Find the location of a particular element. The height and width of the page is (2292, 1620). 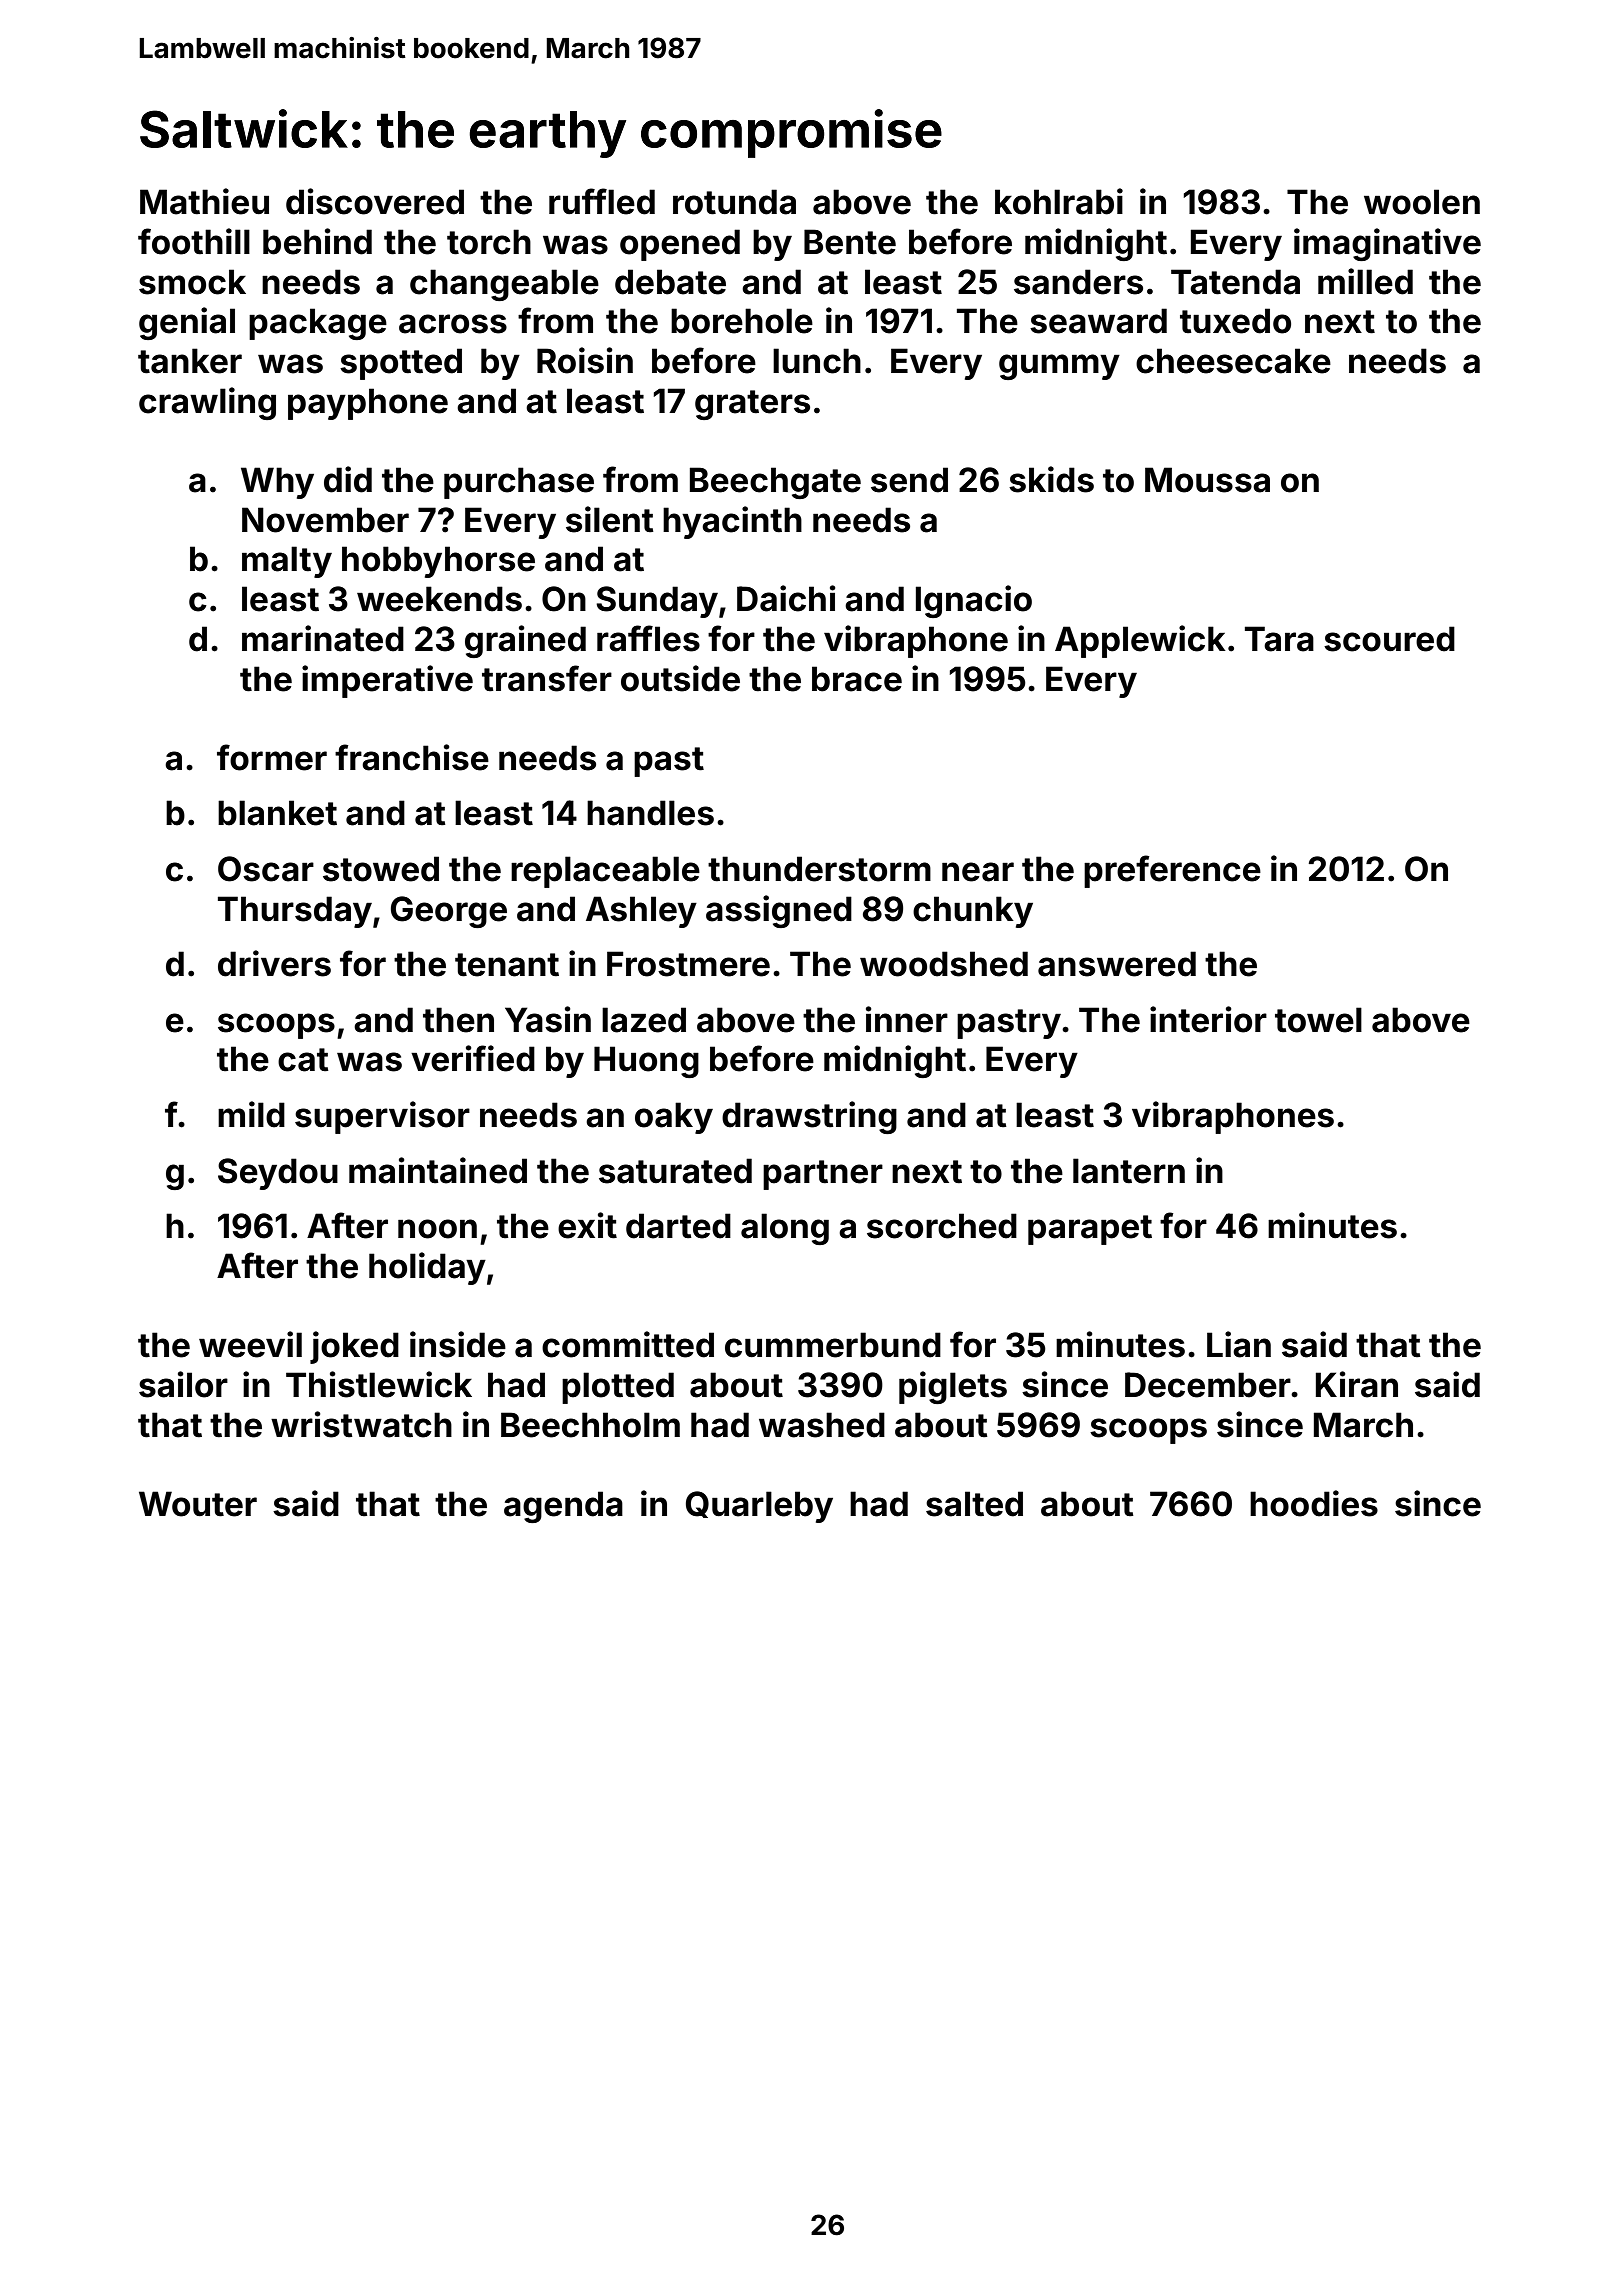

lantern is located at coordinates (1129, 1171).
